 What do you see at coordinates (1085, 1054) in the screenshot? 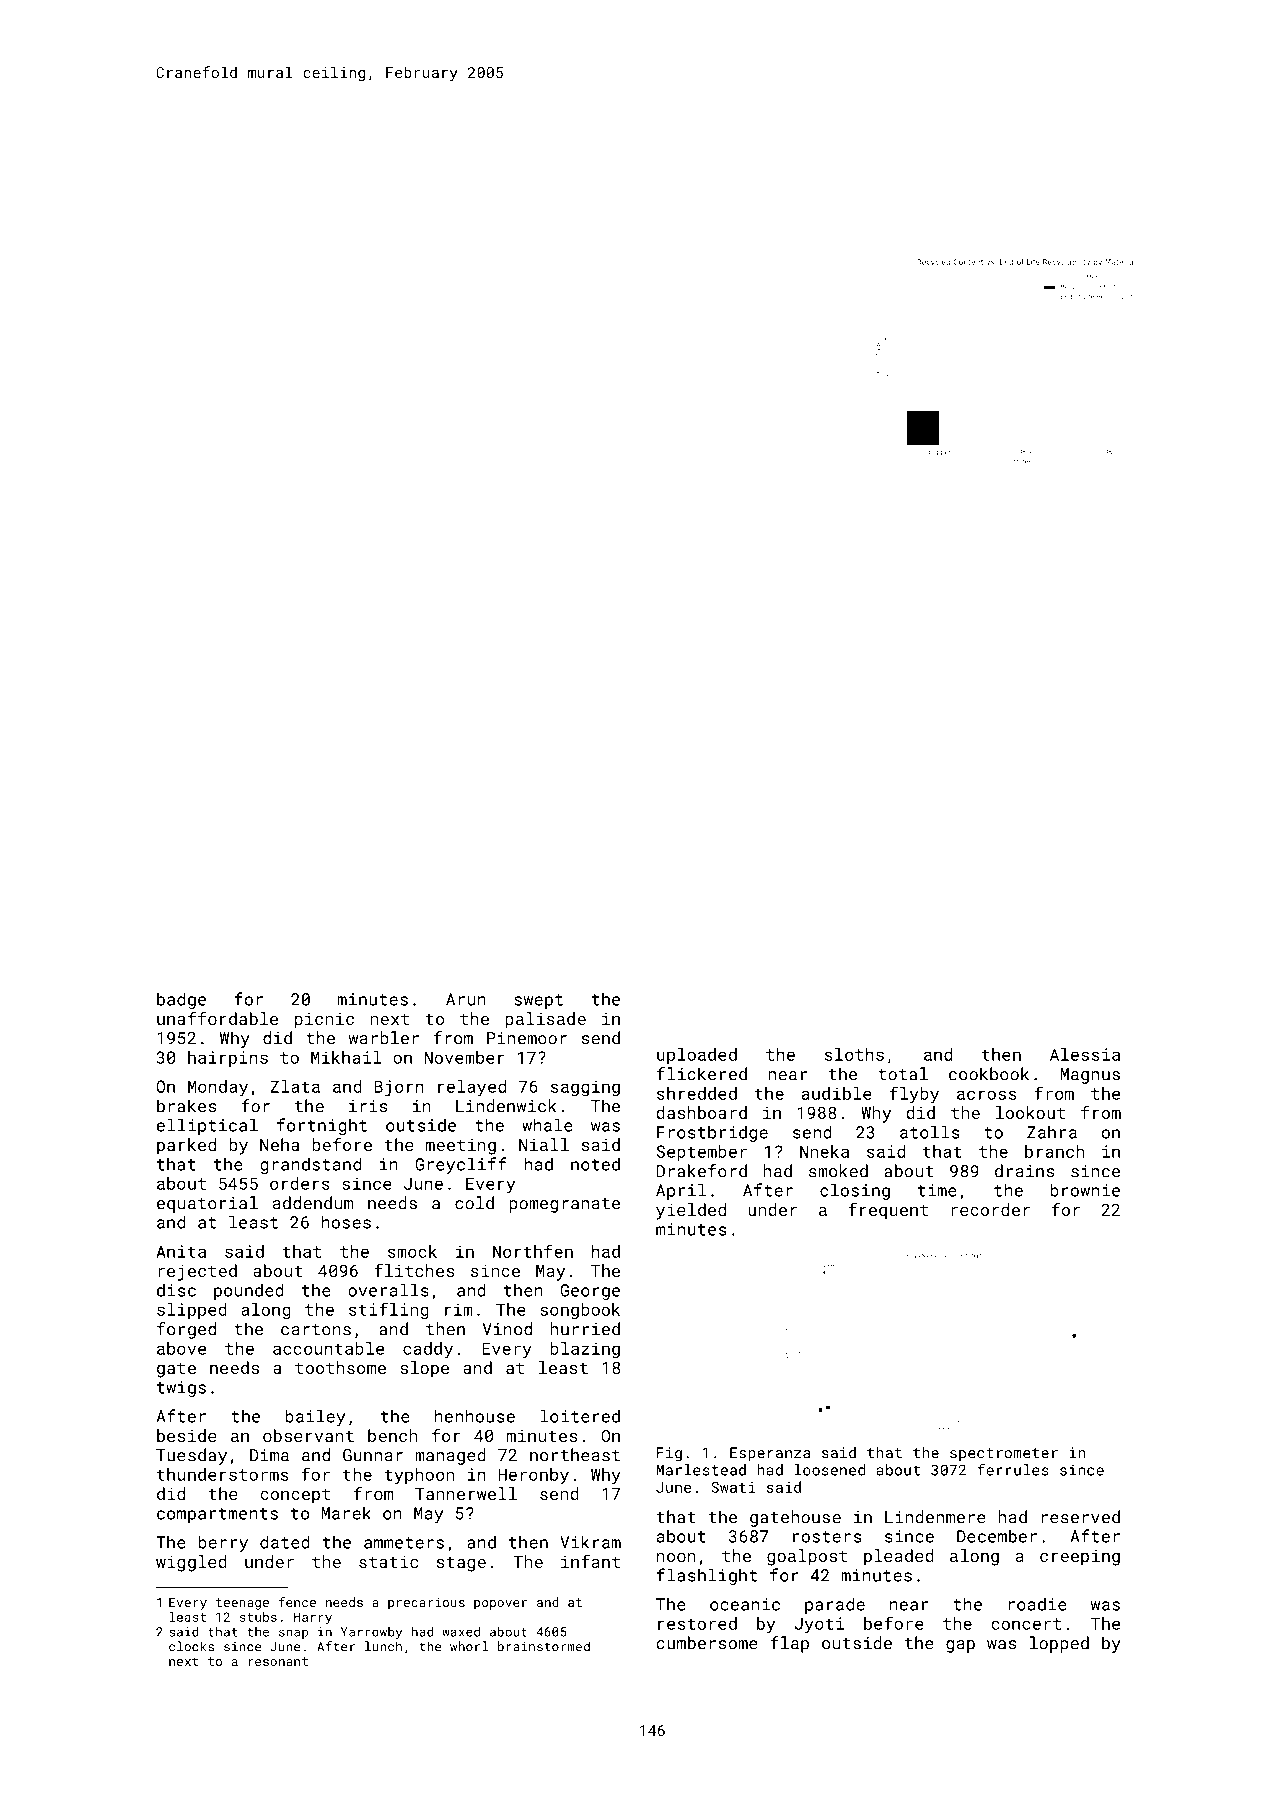
I see `Alessia` at bounding box center [1085, 1054].
